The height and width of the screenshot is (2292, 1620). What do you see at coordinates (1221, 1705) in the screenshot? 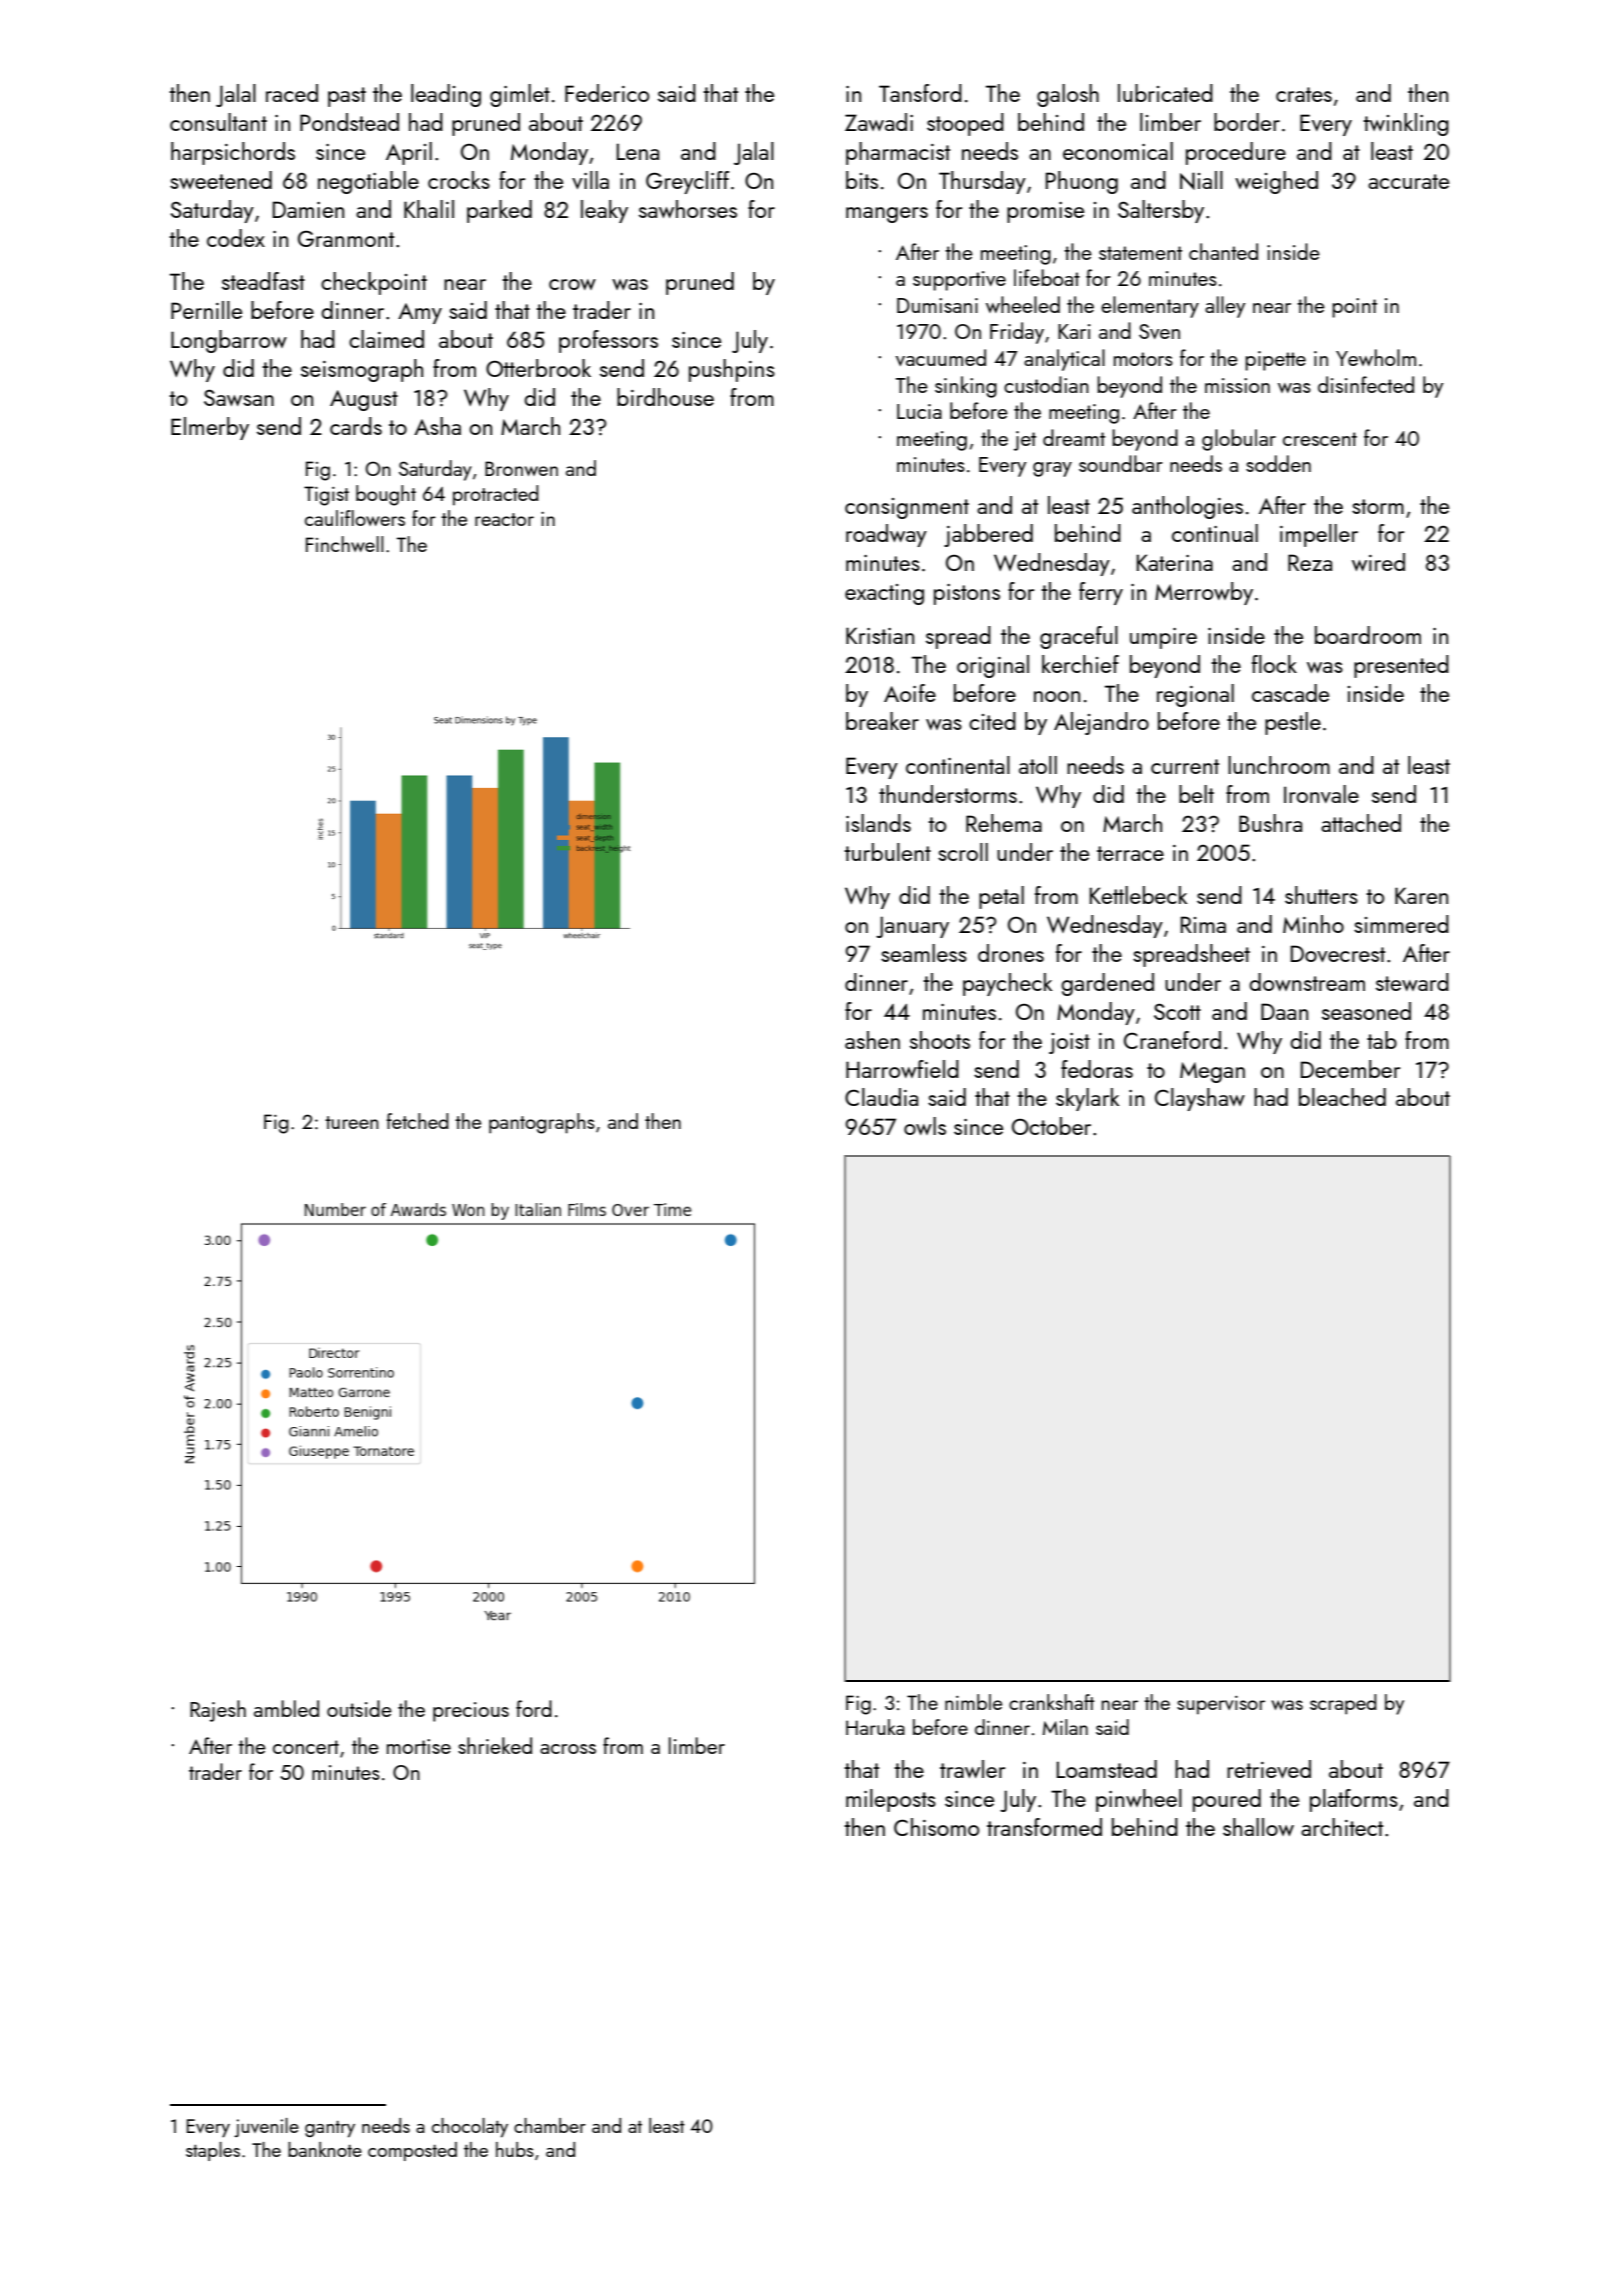
I see `supervisor` at bounding box center [1221, 1705].
